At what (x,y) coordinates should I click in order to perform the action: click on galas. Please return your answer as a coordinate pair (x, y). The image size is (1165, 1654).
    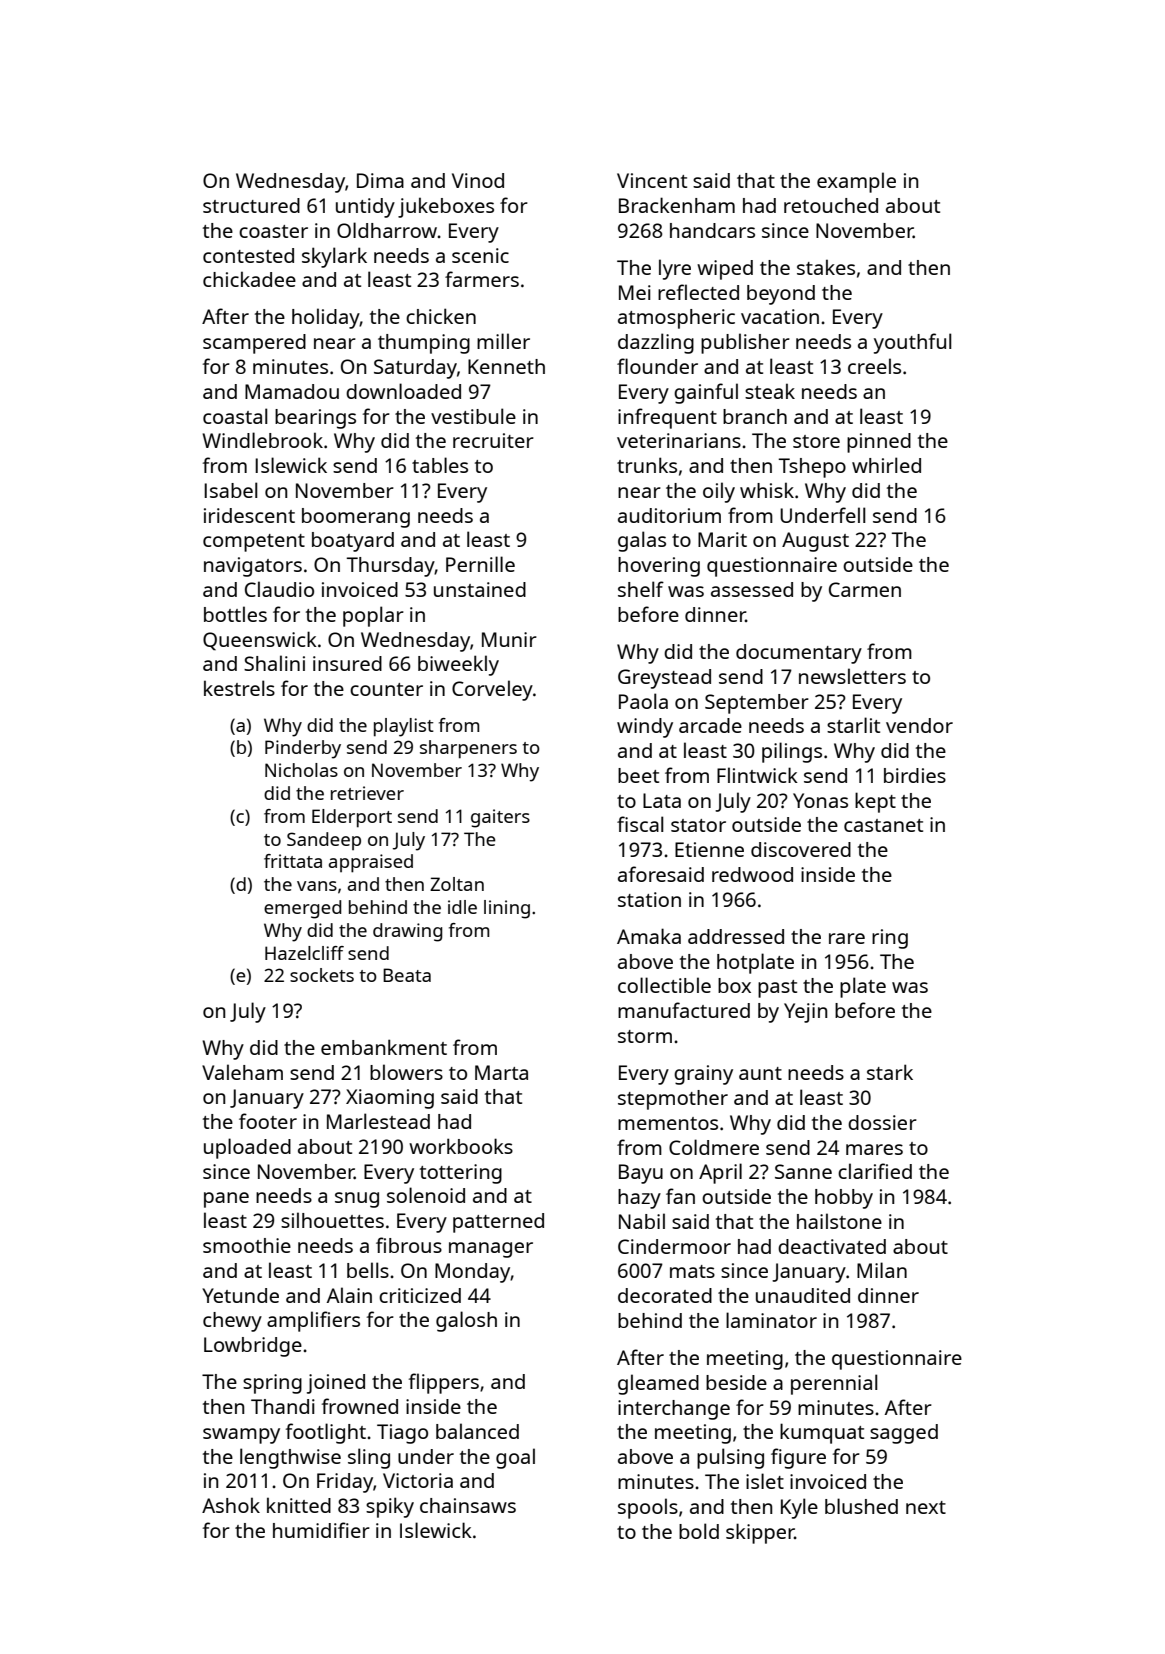
    Looking at the image, I should click on (642, 541).
